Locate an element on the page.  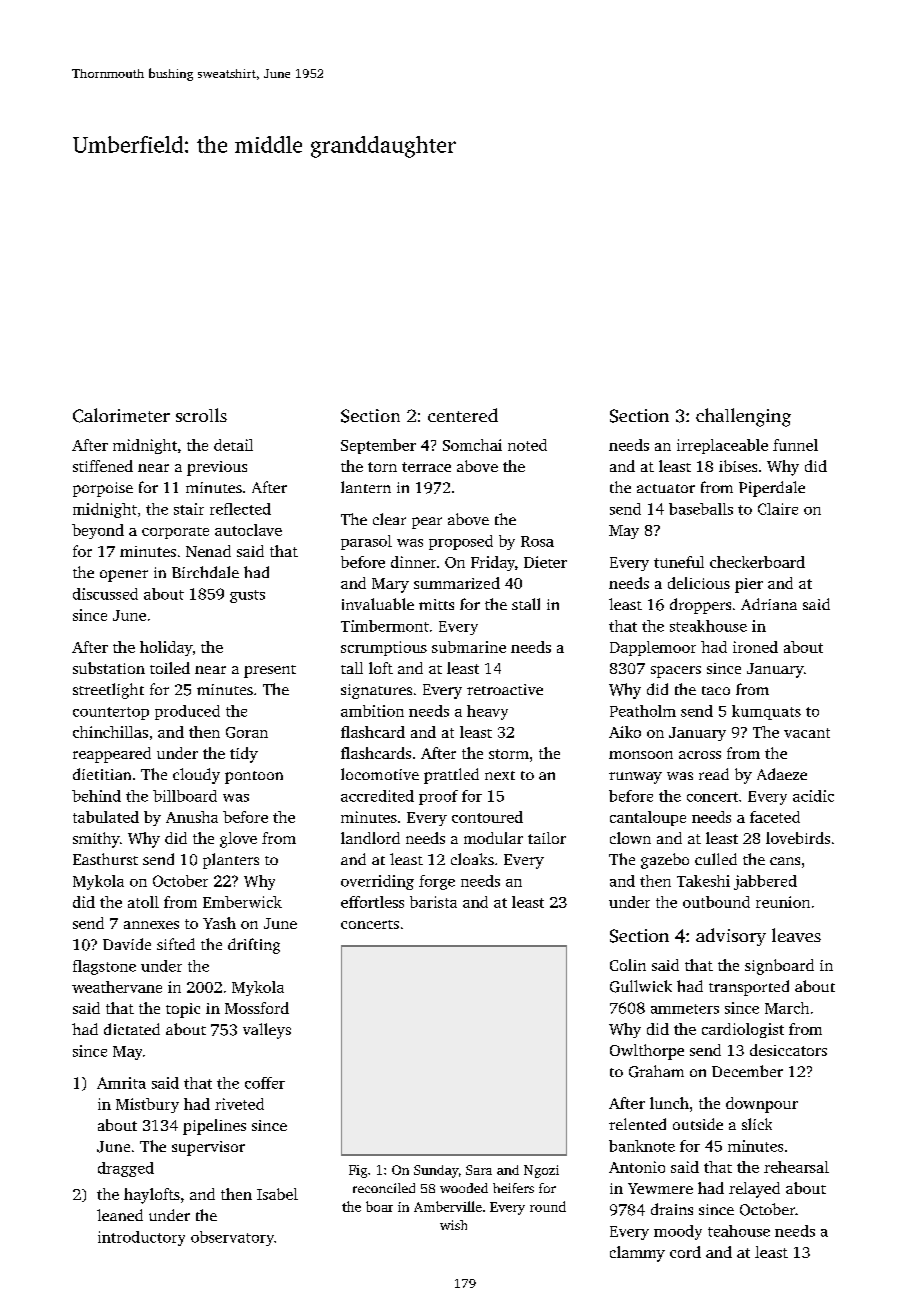
advisory is located at coordinates (731, 937).
